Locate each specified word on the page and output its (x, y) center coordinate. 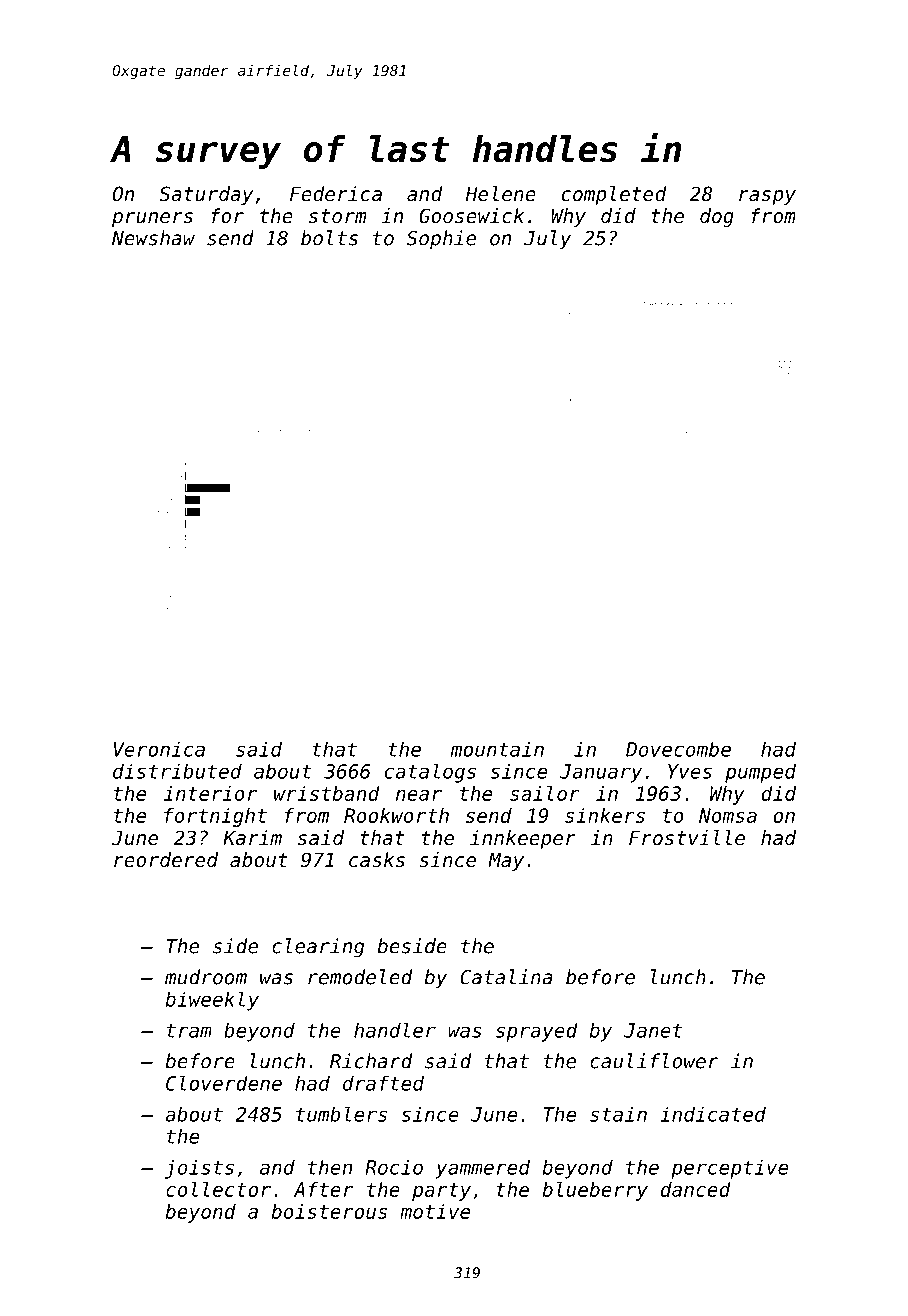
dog (717, 217)
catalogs (430, 773)
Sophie (441, 240)
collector (218, 1189)
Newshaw (153, 238)
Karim (252, 837)
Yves (690, 771)
